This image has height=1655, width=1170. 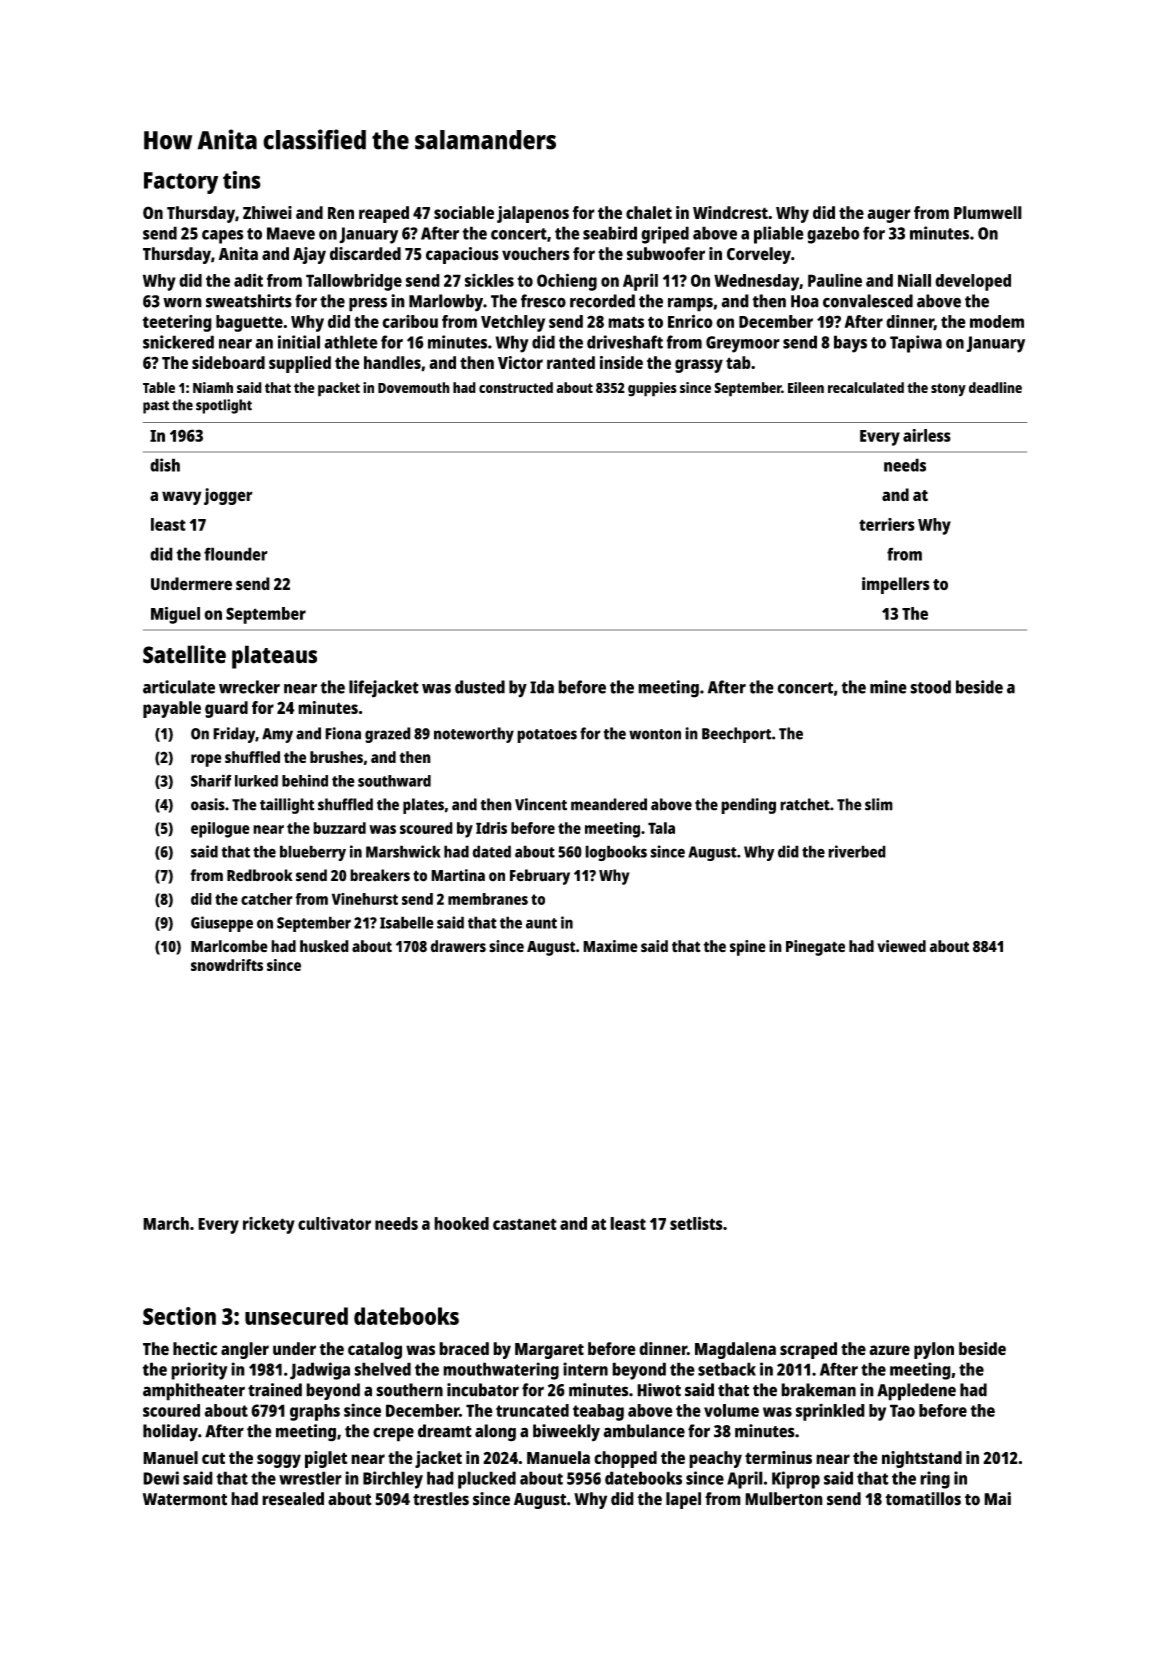 What do you see at coordinates (784, 1499) in the image?
I see `Mulberton` at bounding box center [784, 1499].
